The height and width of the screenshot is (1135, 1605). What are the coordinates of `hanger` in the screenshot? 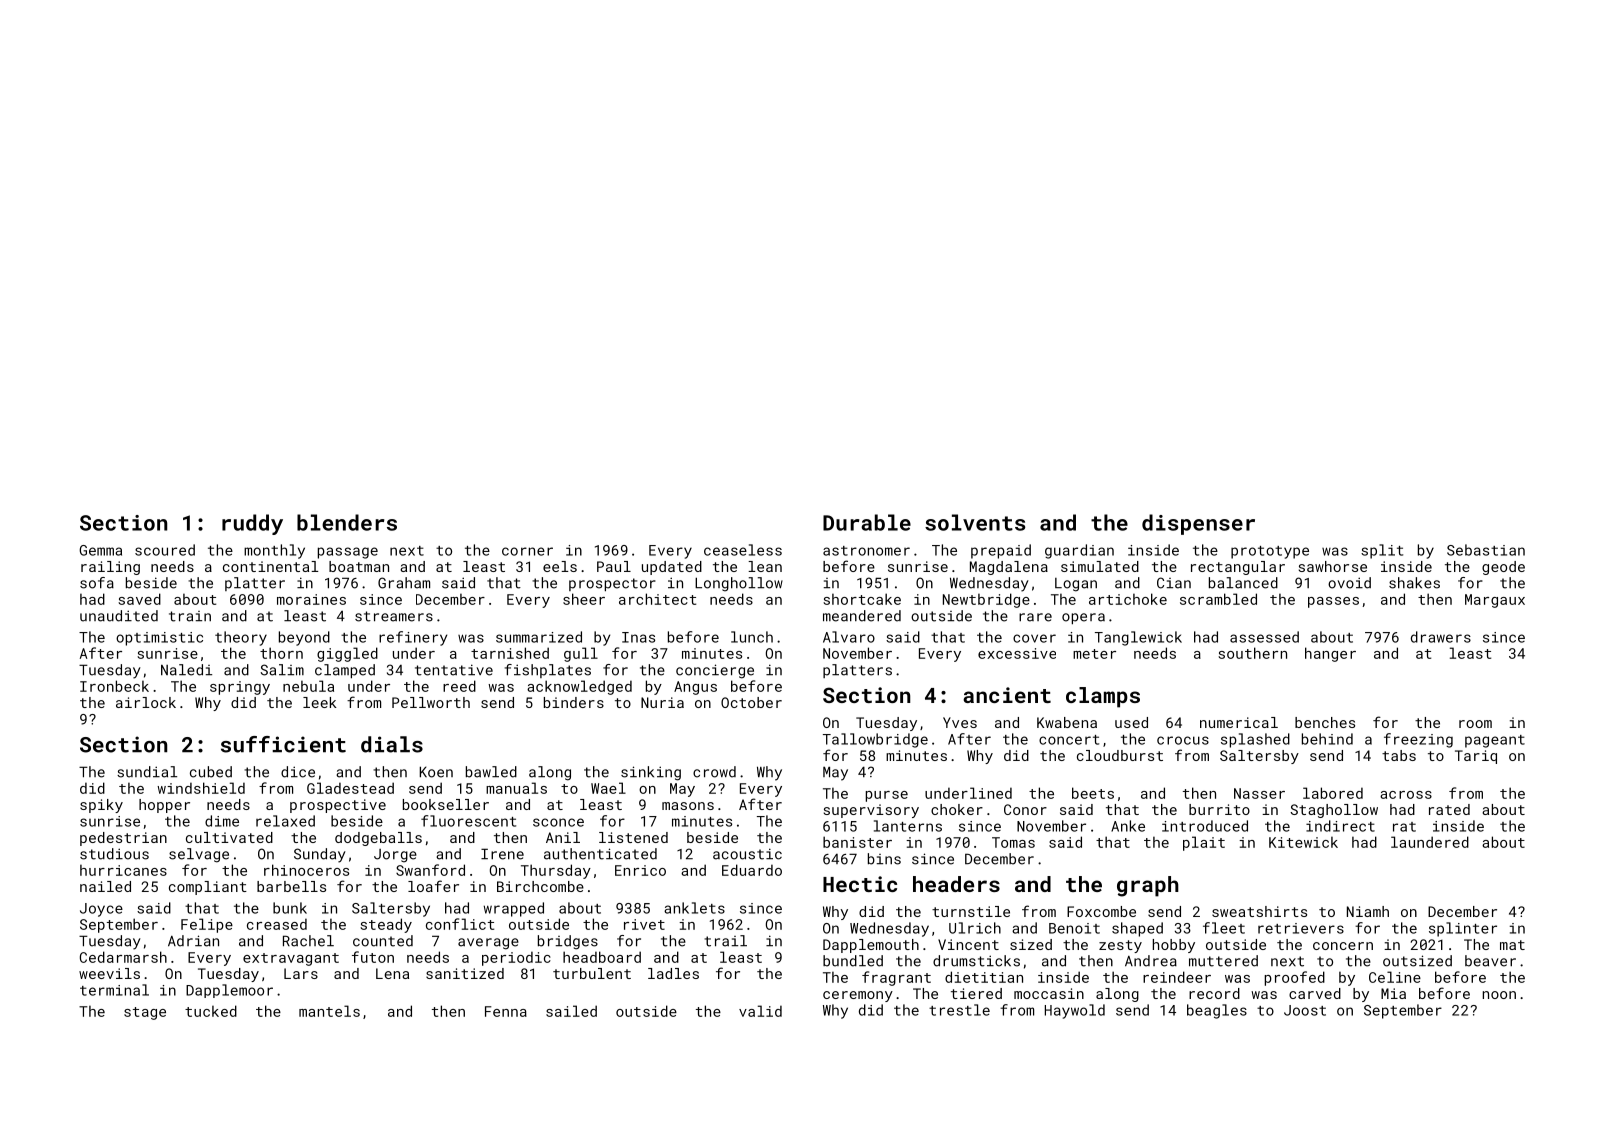 It's located at (1330, 654).
